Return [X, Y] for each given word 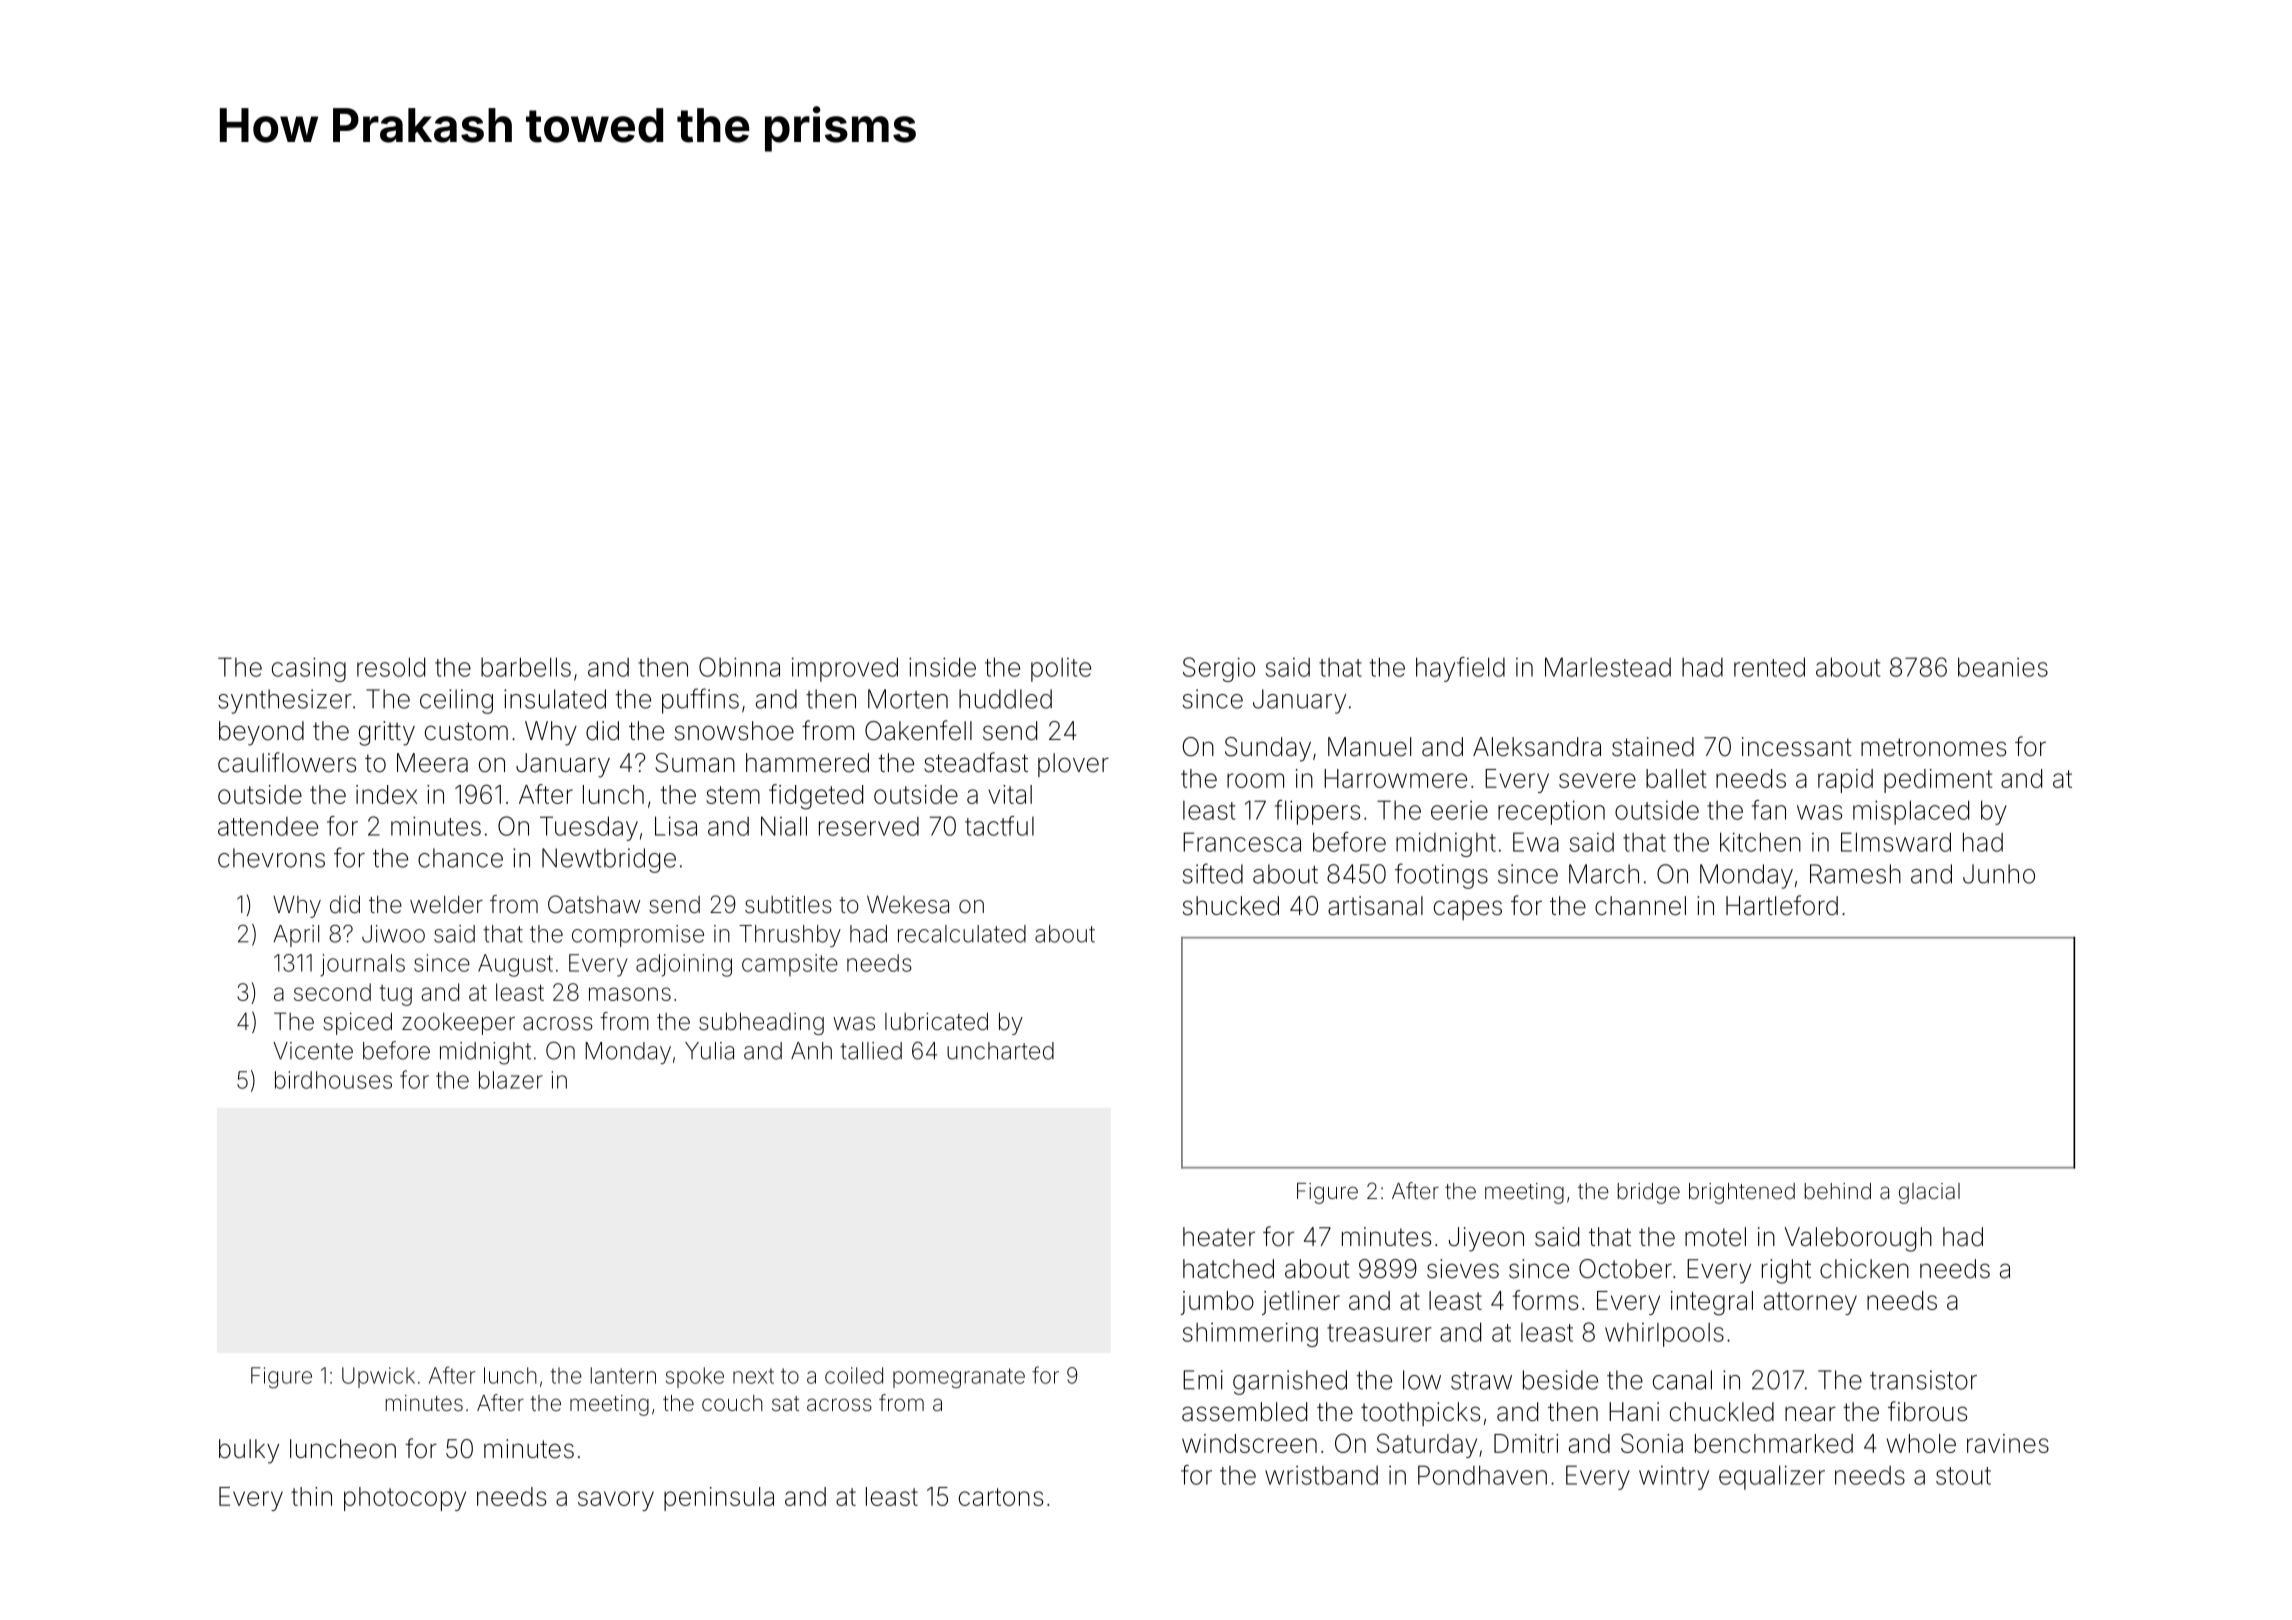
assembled [1244, 1412]
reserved [869, 826]
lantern [623, 1375]
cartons [1001, 1497]
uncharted [1000, 1051]
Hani [1634, 1412]
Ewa [1536, 842]
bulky [249, 1451]
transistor [1923, 1380]
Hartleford [1782, 905]
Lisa [676, 826]
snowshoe [734, 731]
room [1255, 780]
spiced [357, 1023]
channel [1640, 906]
